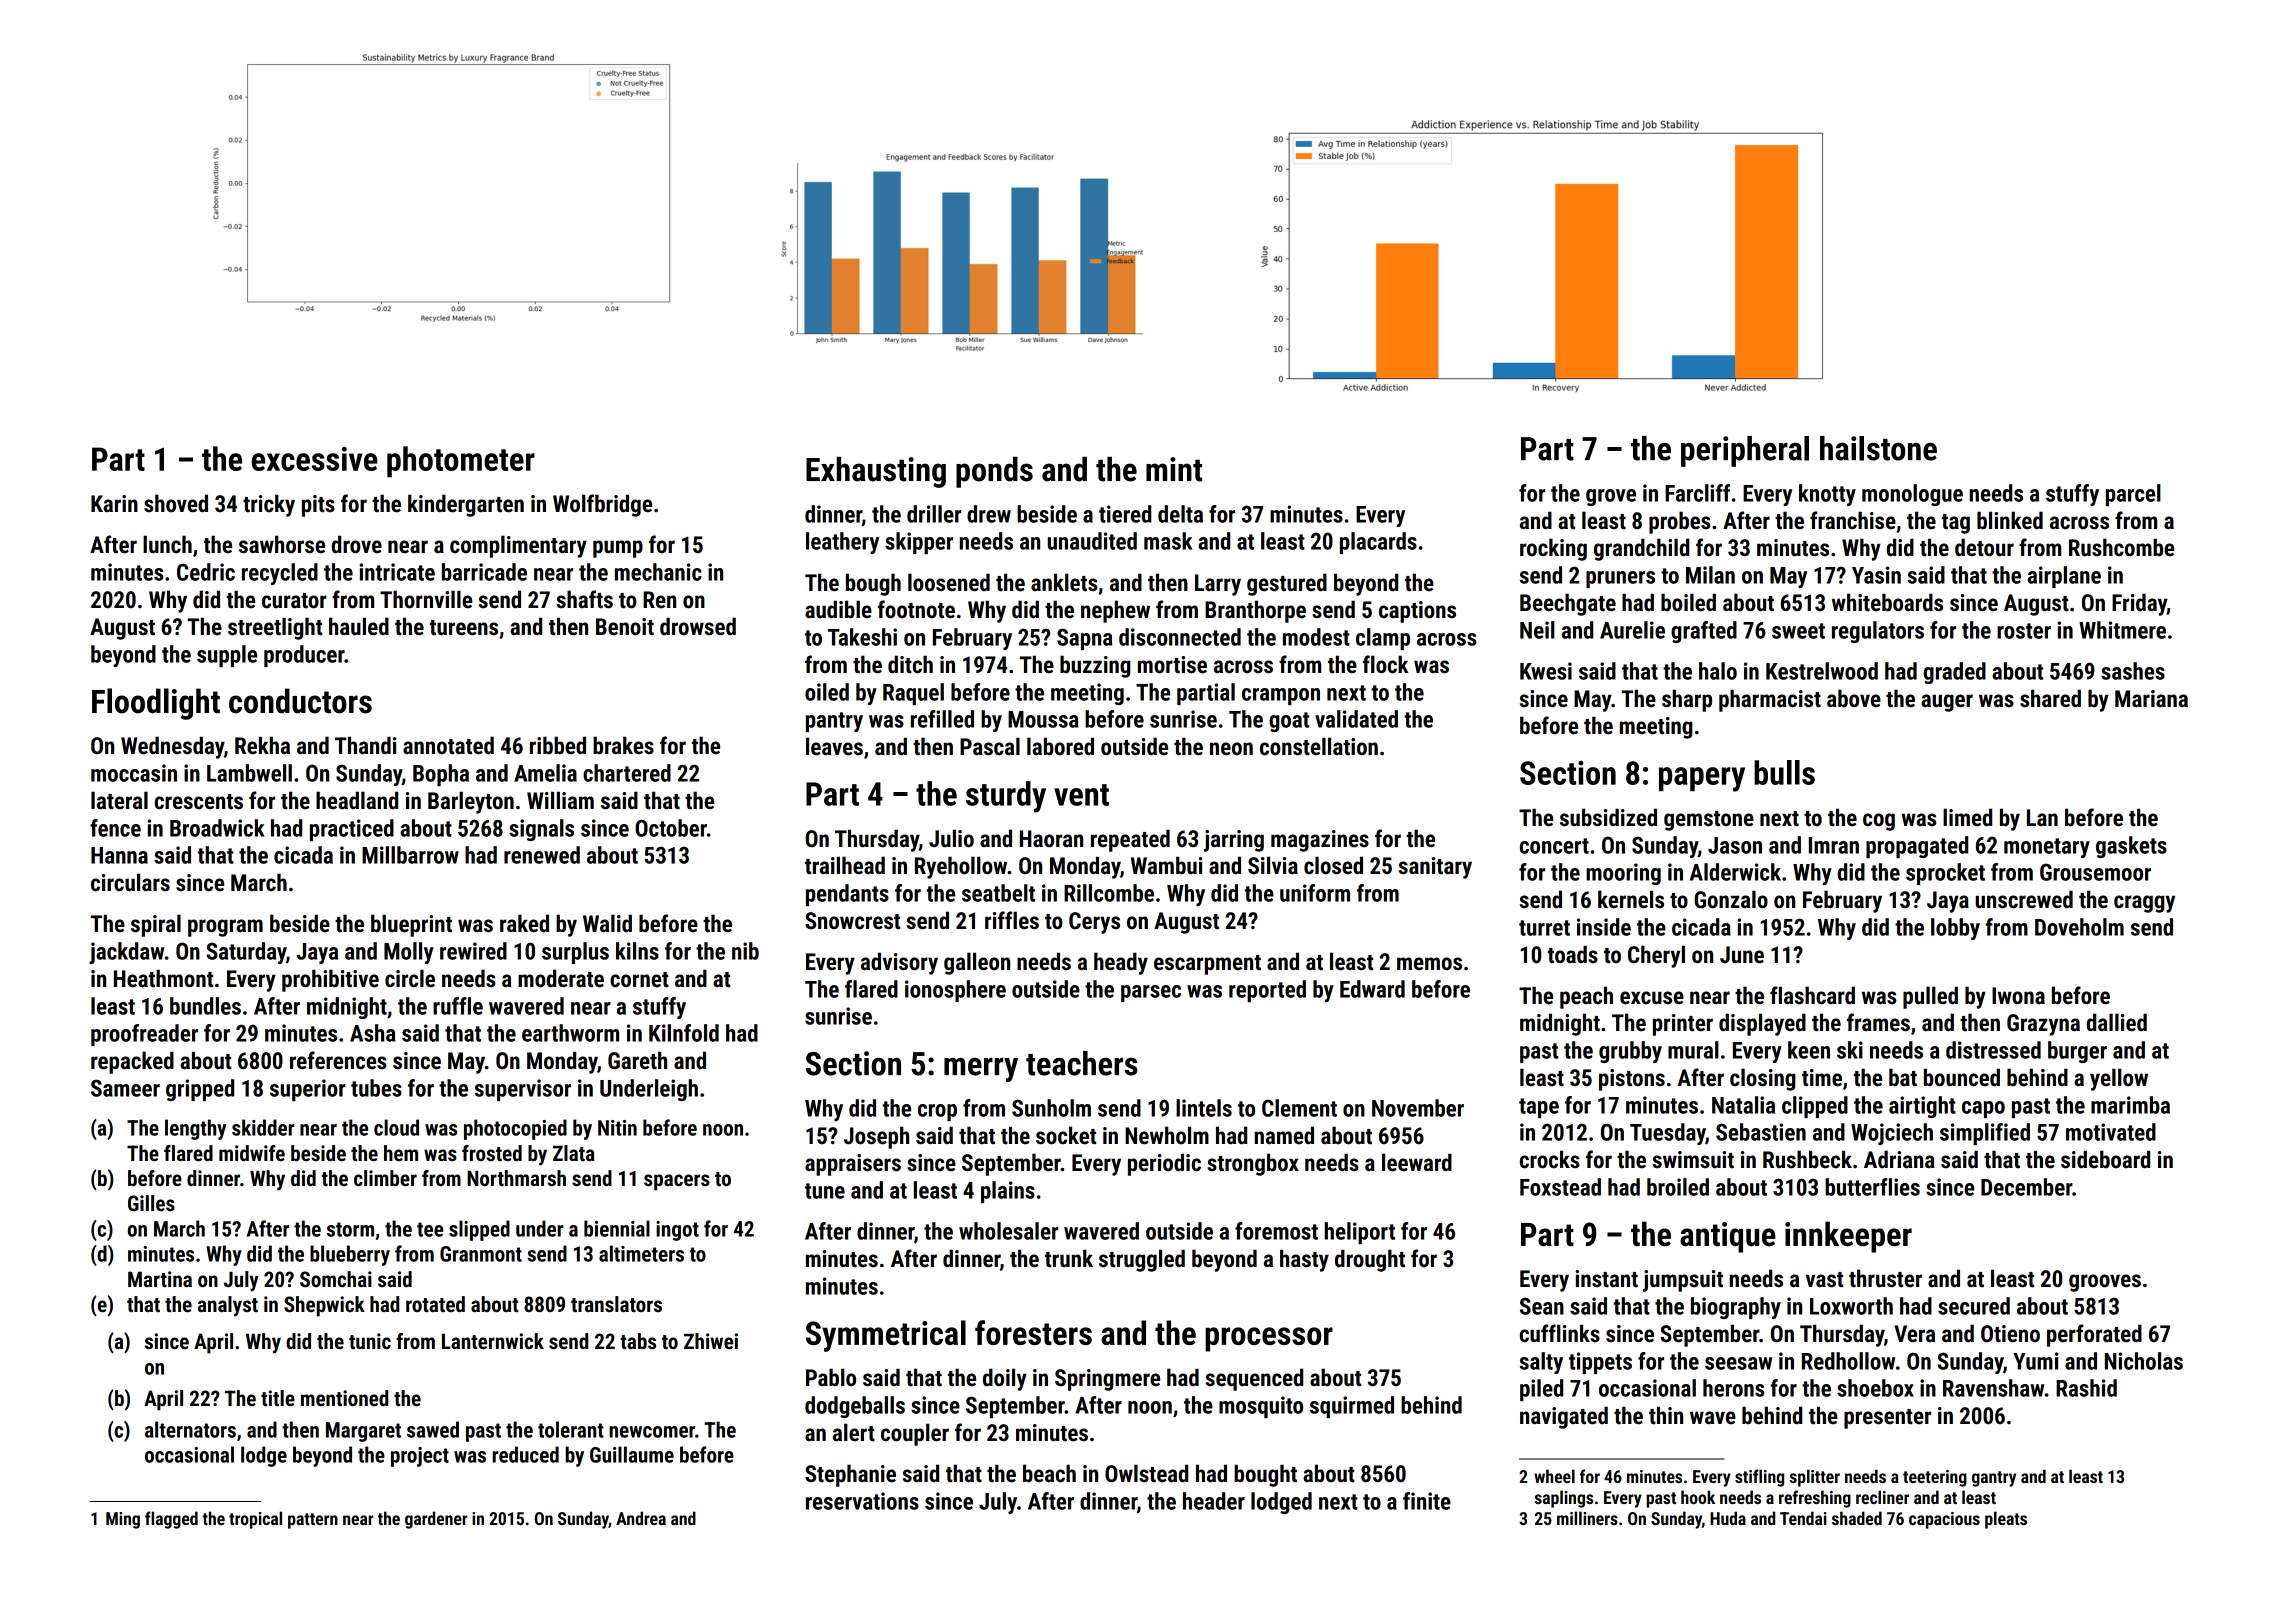  I want to click on Ming, so click(123, 1520).
